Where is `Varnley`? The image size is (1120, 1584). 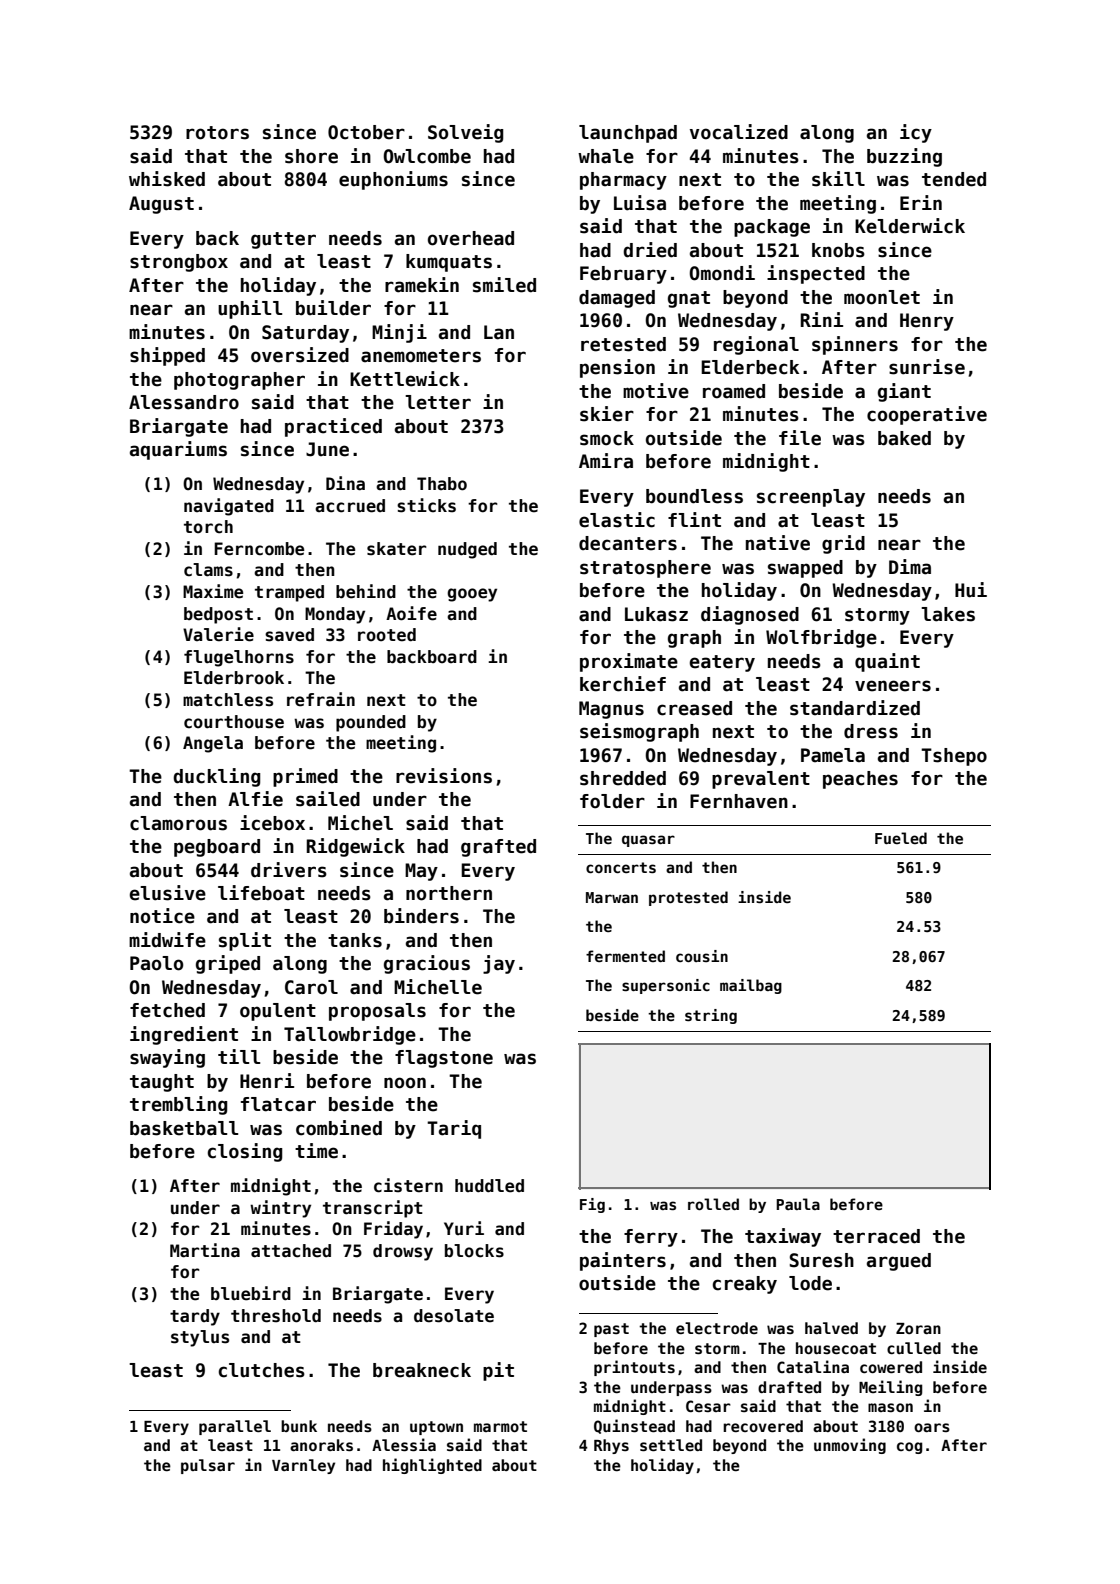 Varnley is located at coordinates (303, 1466).
